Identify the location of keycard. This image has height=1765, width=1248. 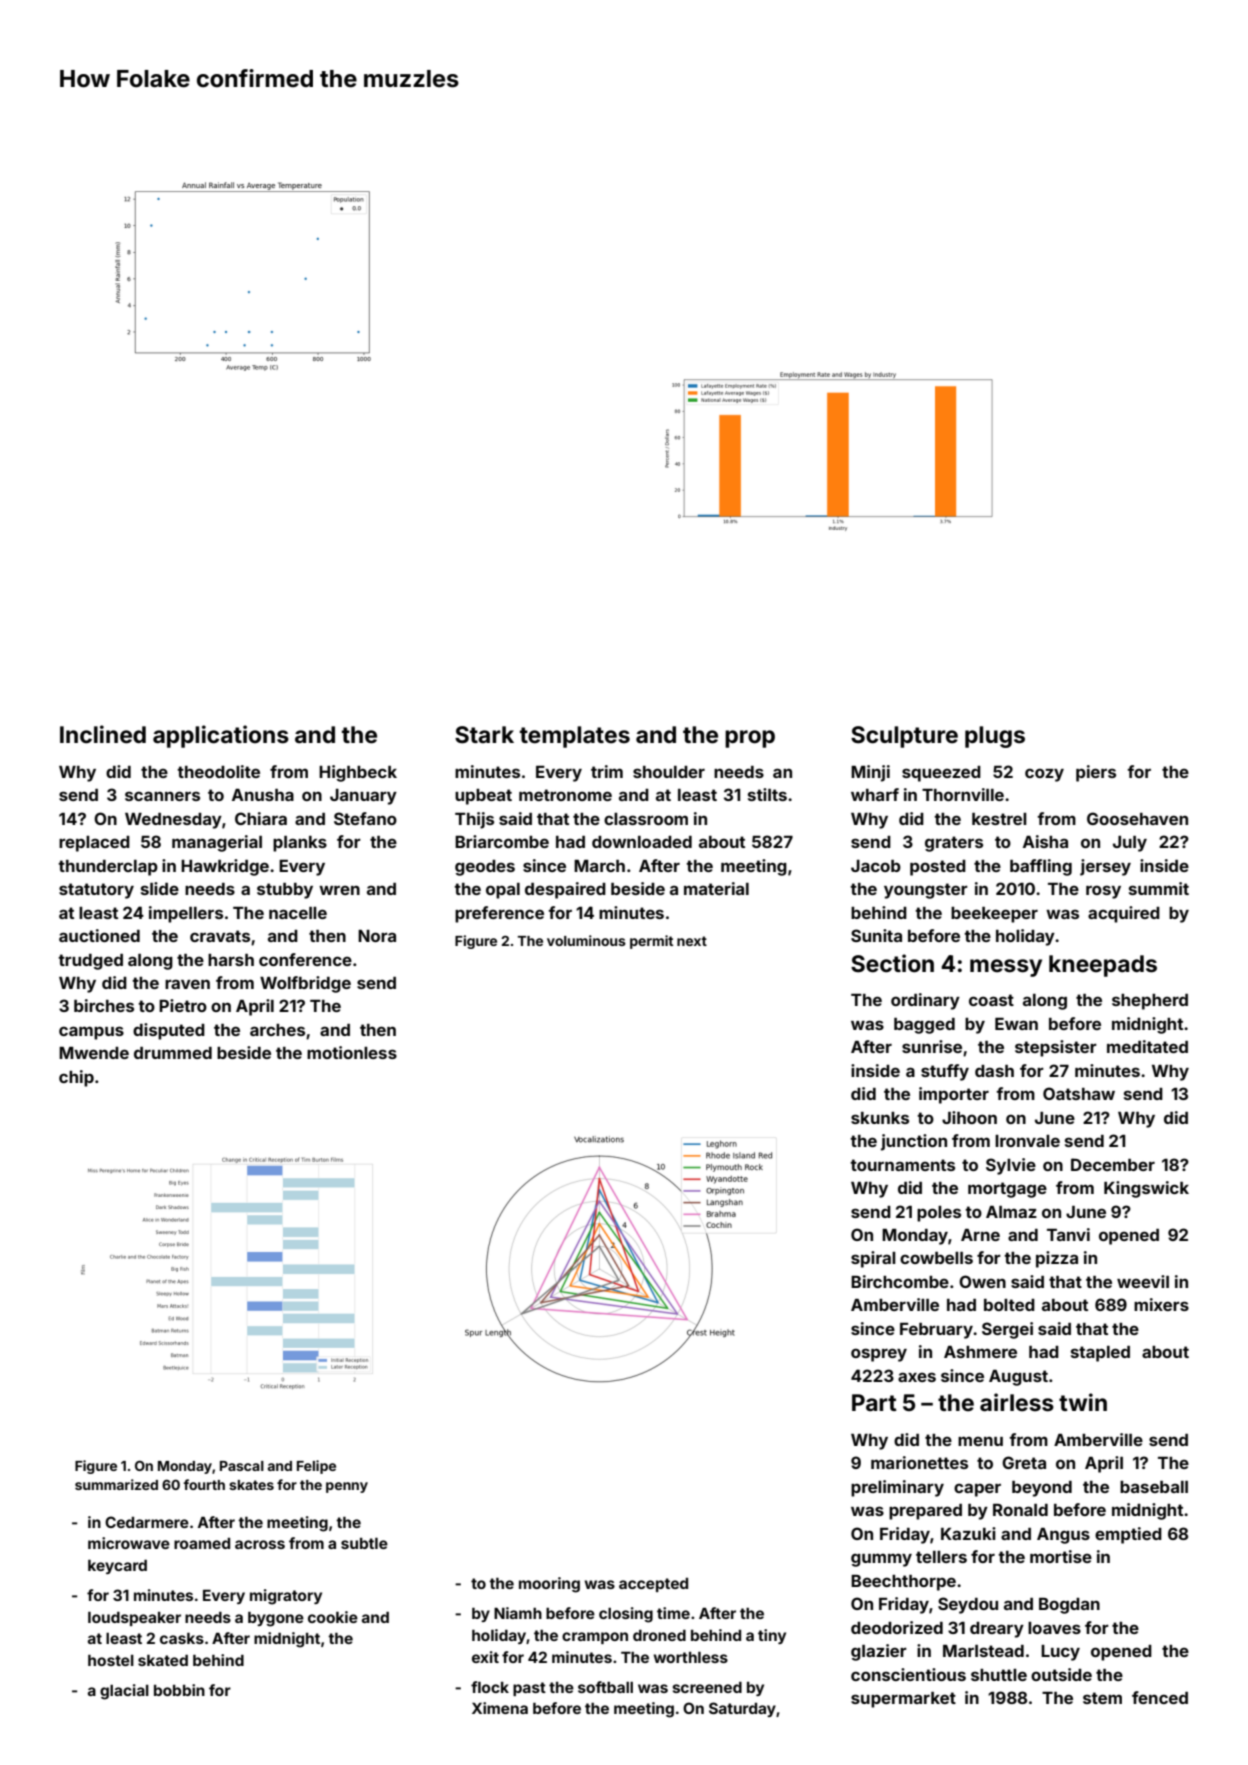
(117, 1567).
